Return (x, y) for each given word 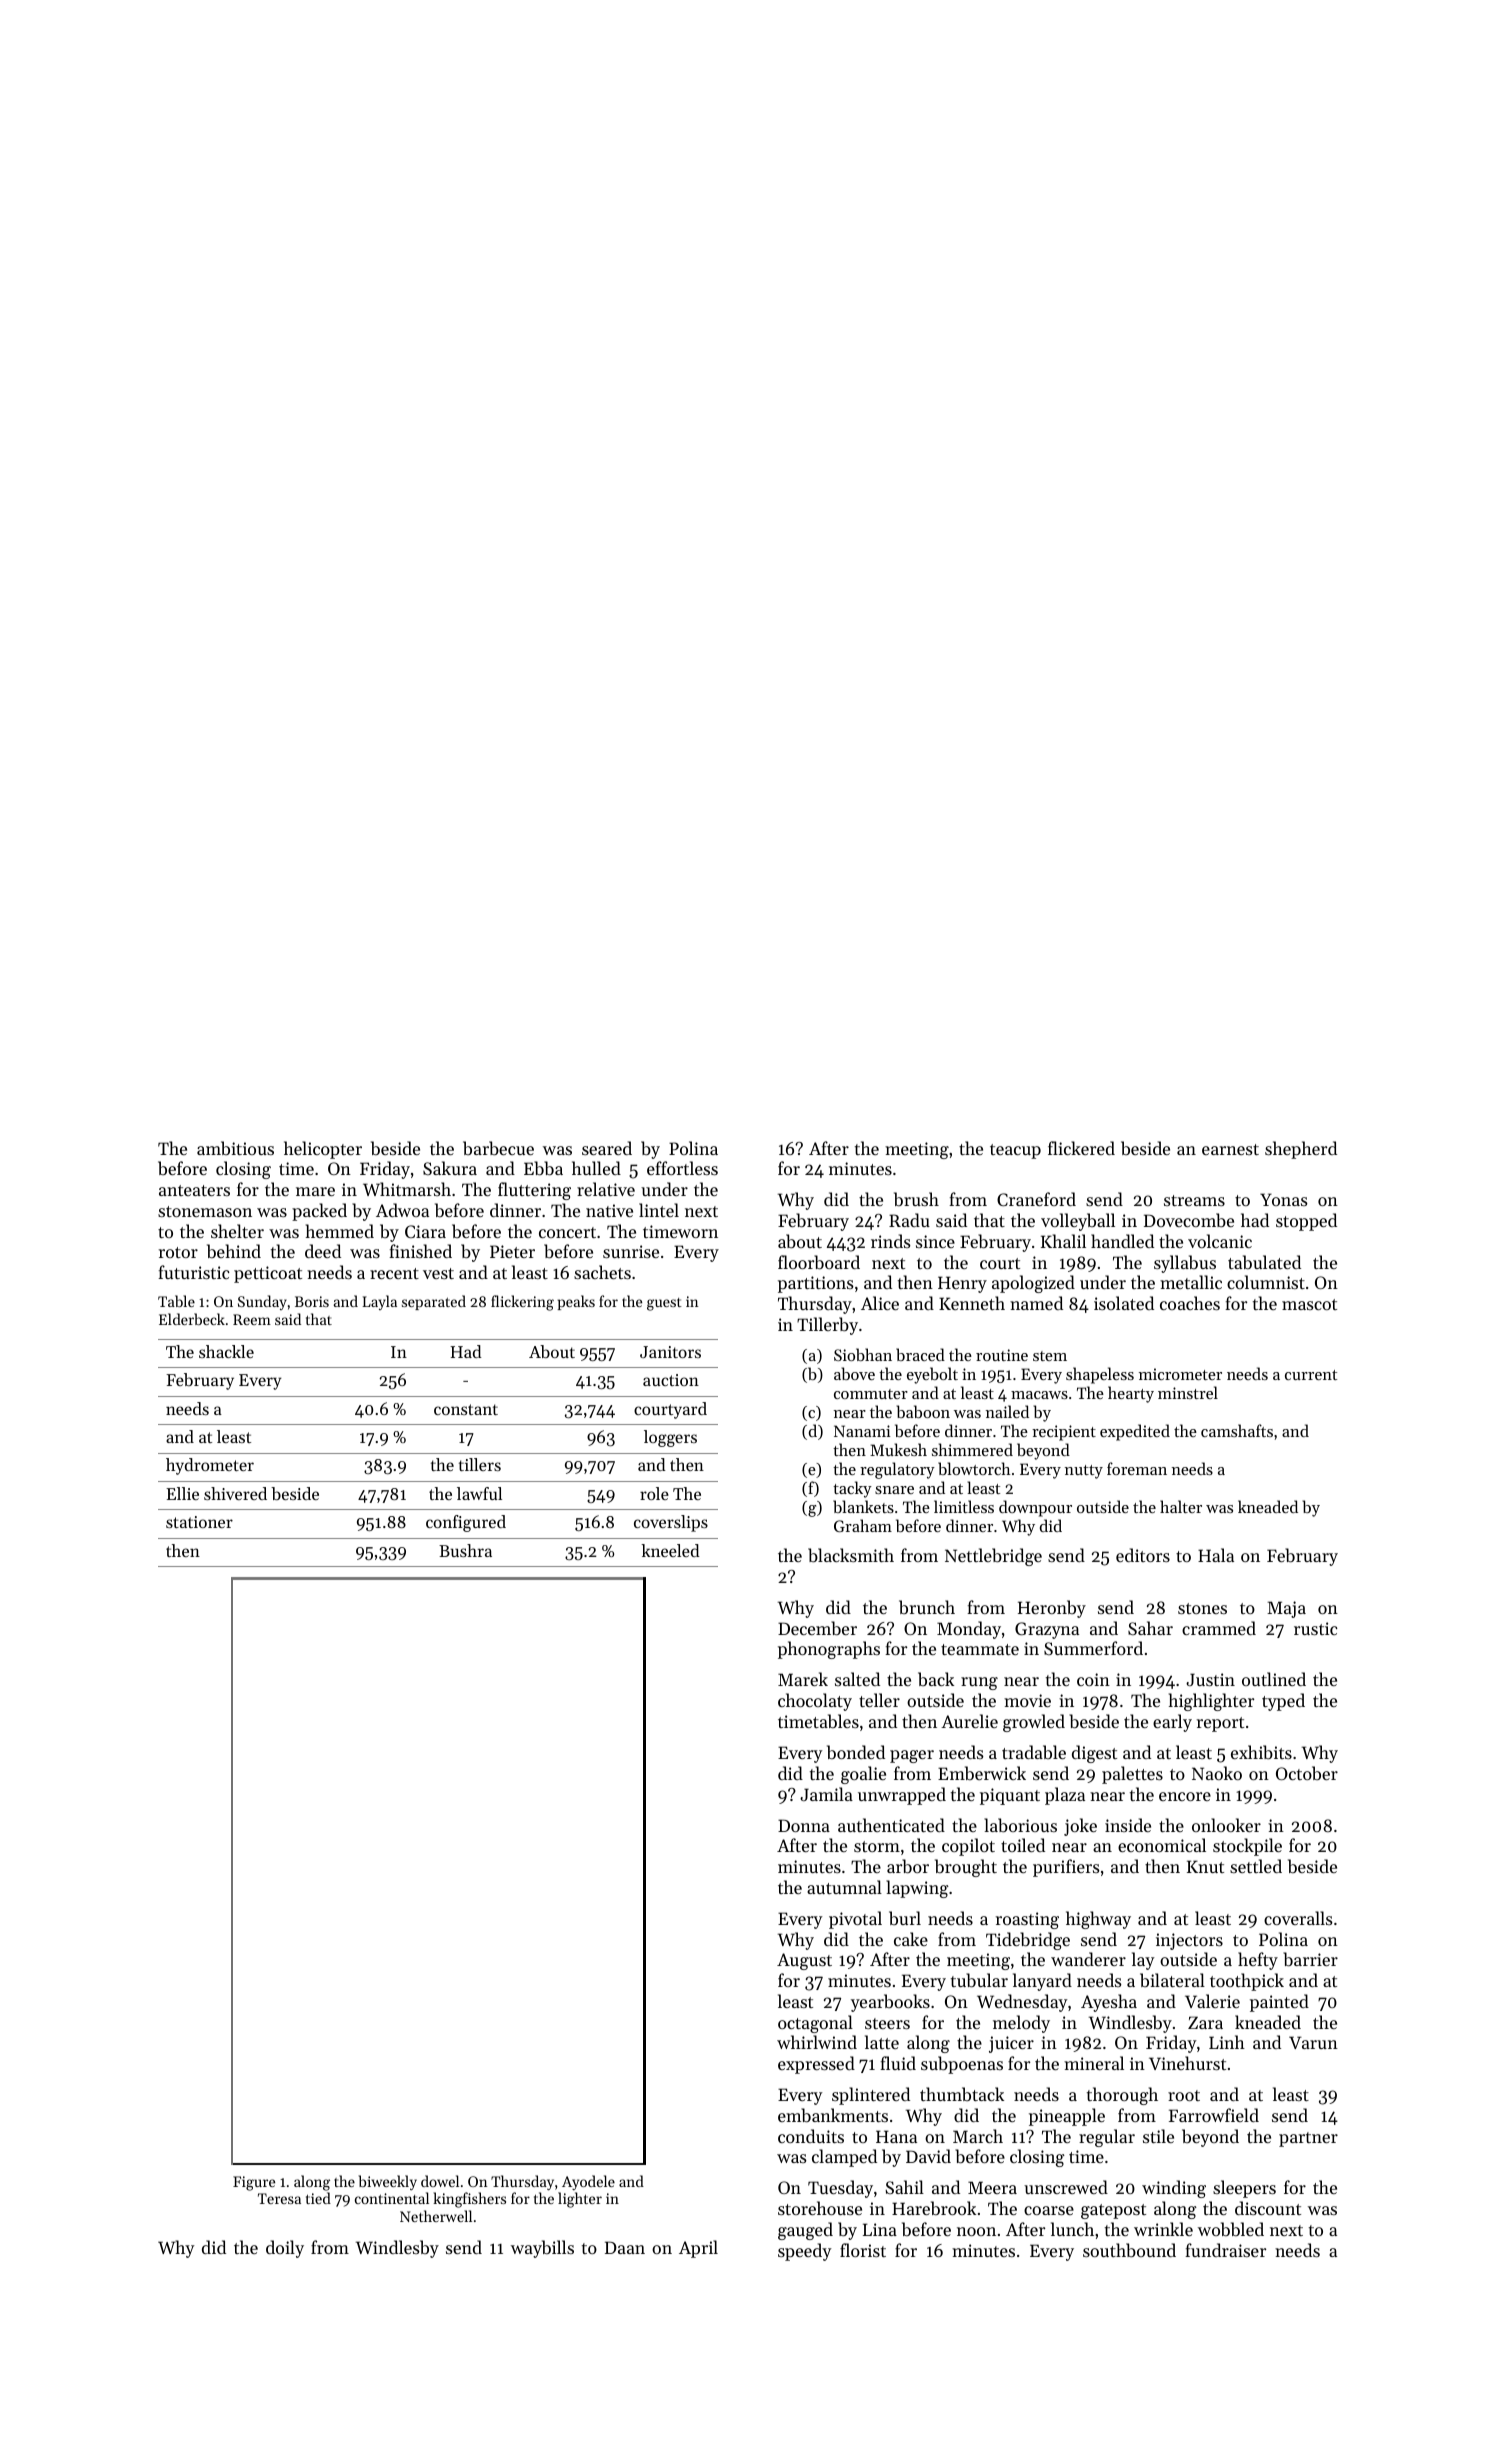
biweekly (387, 2182)
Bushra (465, 1550)
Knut (1205, 1866)
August (804, 1961)
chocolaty (815, 1702)
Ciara (425, 1231)
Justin (1210, 1679)
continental (392, 2198)
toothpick (1247, 1982)
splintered (871, 2096)
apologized (1033, 1284)
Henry (962, 1284)
